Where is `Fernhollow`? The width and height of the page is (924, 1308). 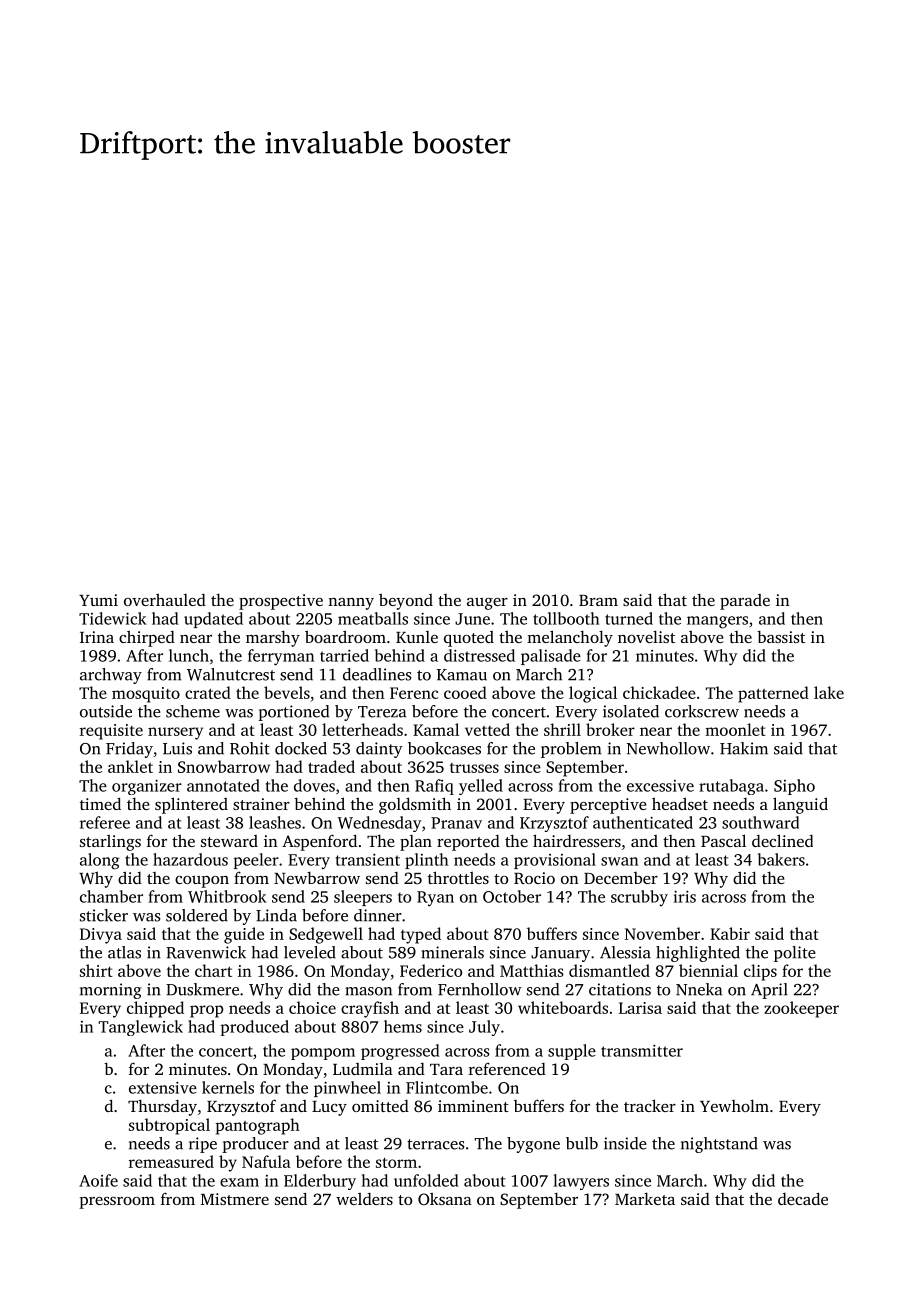
Fernhollow is located at coordinates (480, 989).
